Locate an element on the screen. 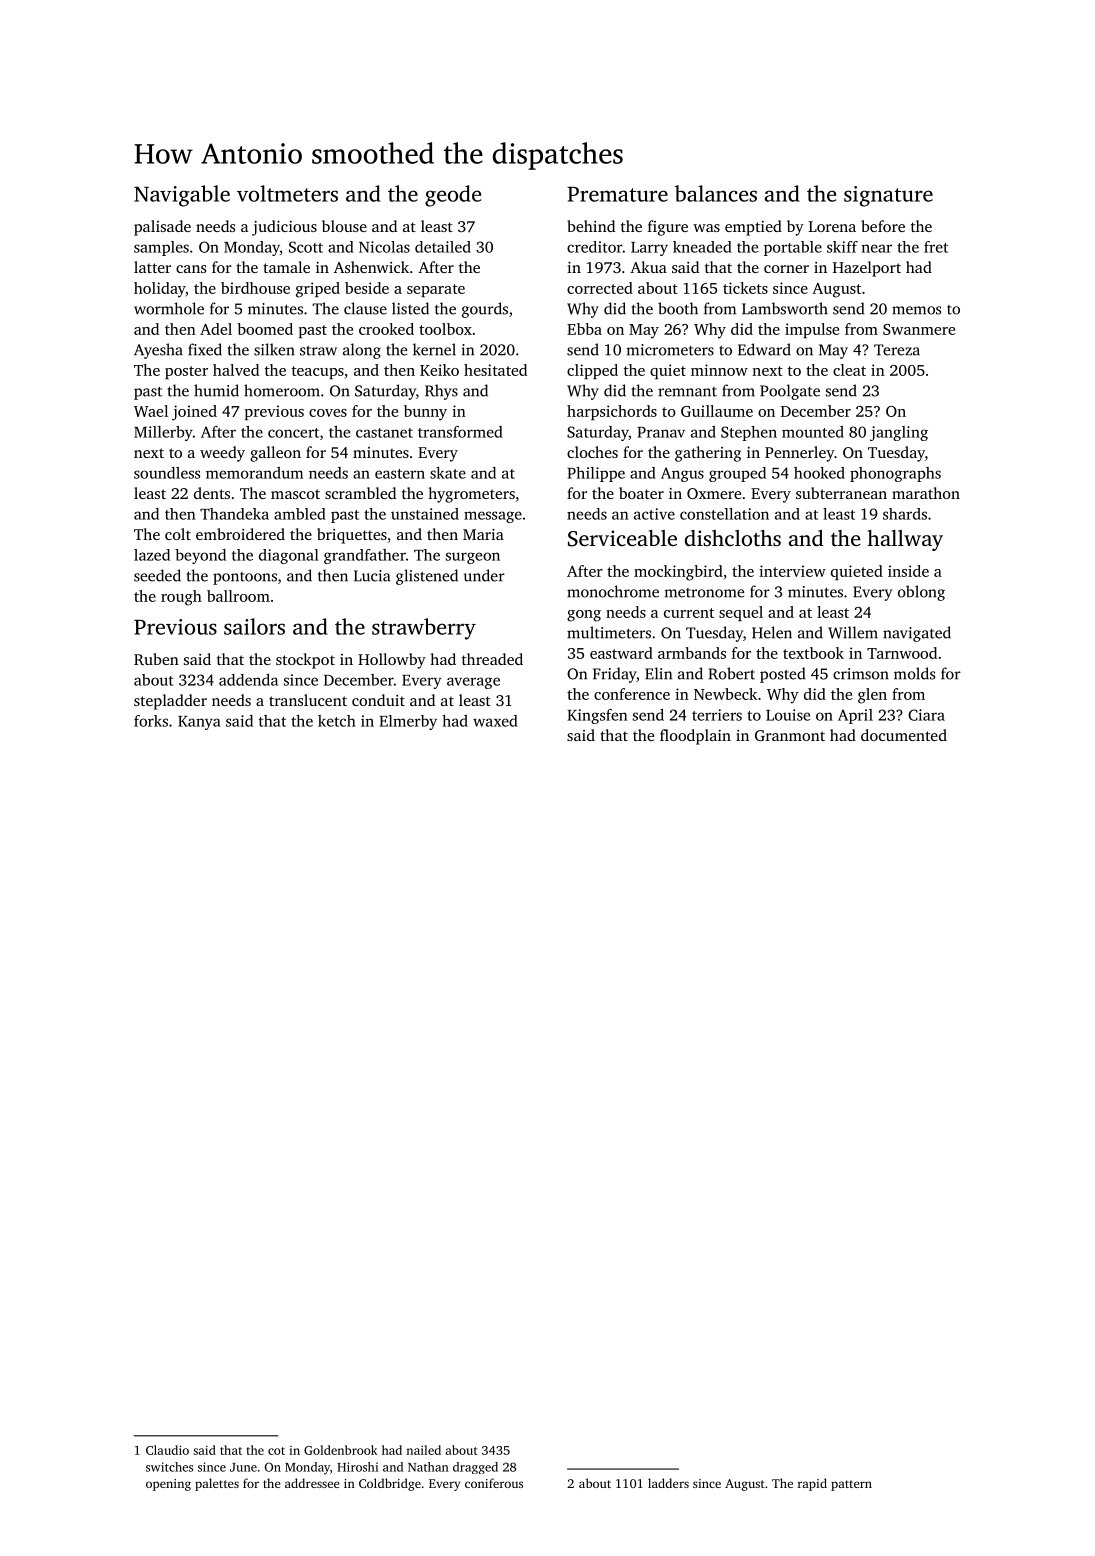  tickets is located at coordinates (745, 288).
